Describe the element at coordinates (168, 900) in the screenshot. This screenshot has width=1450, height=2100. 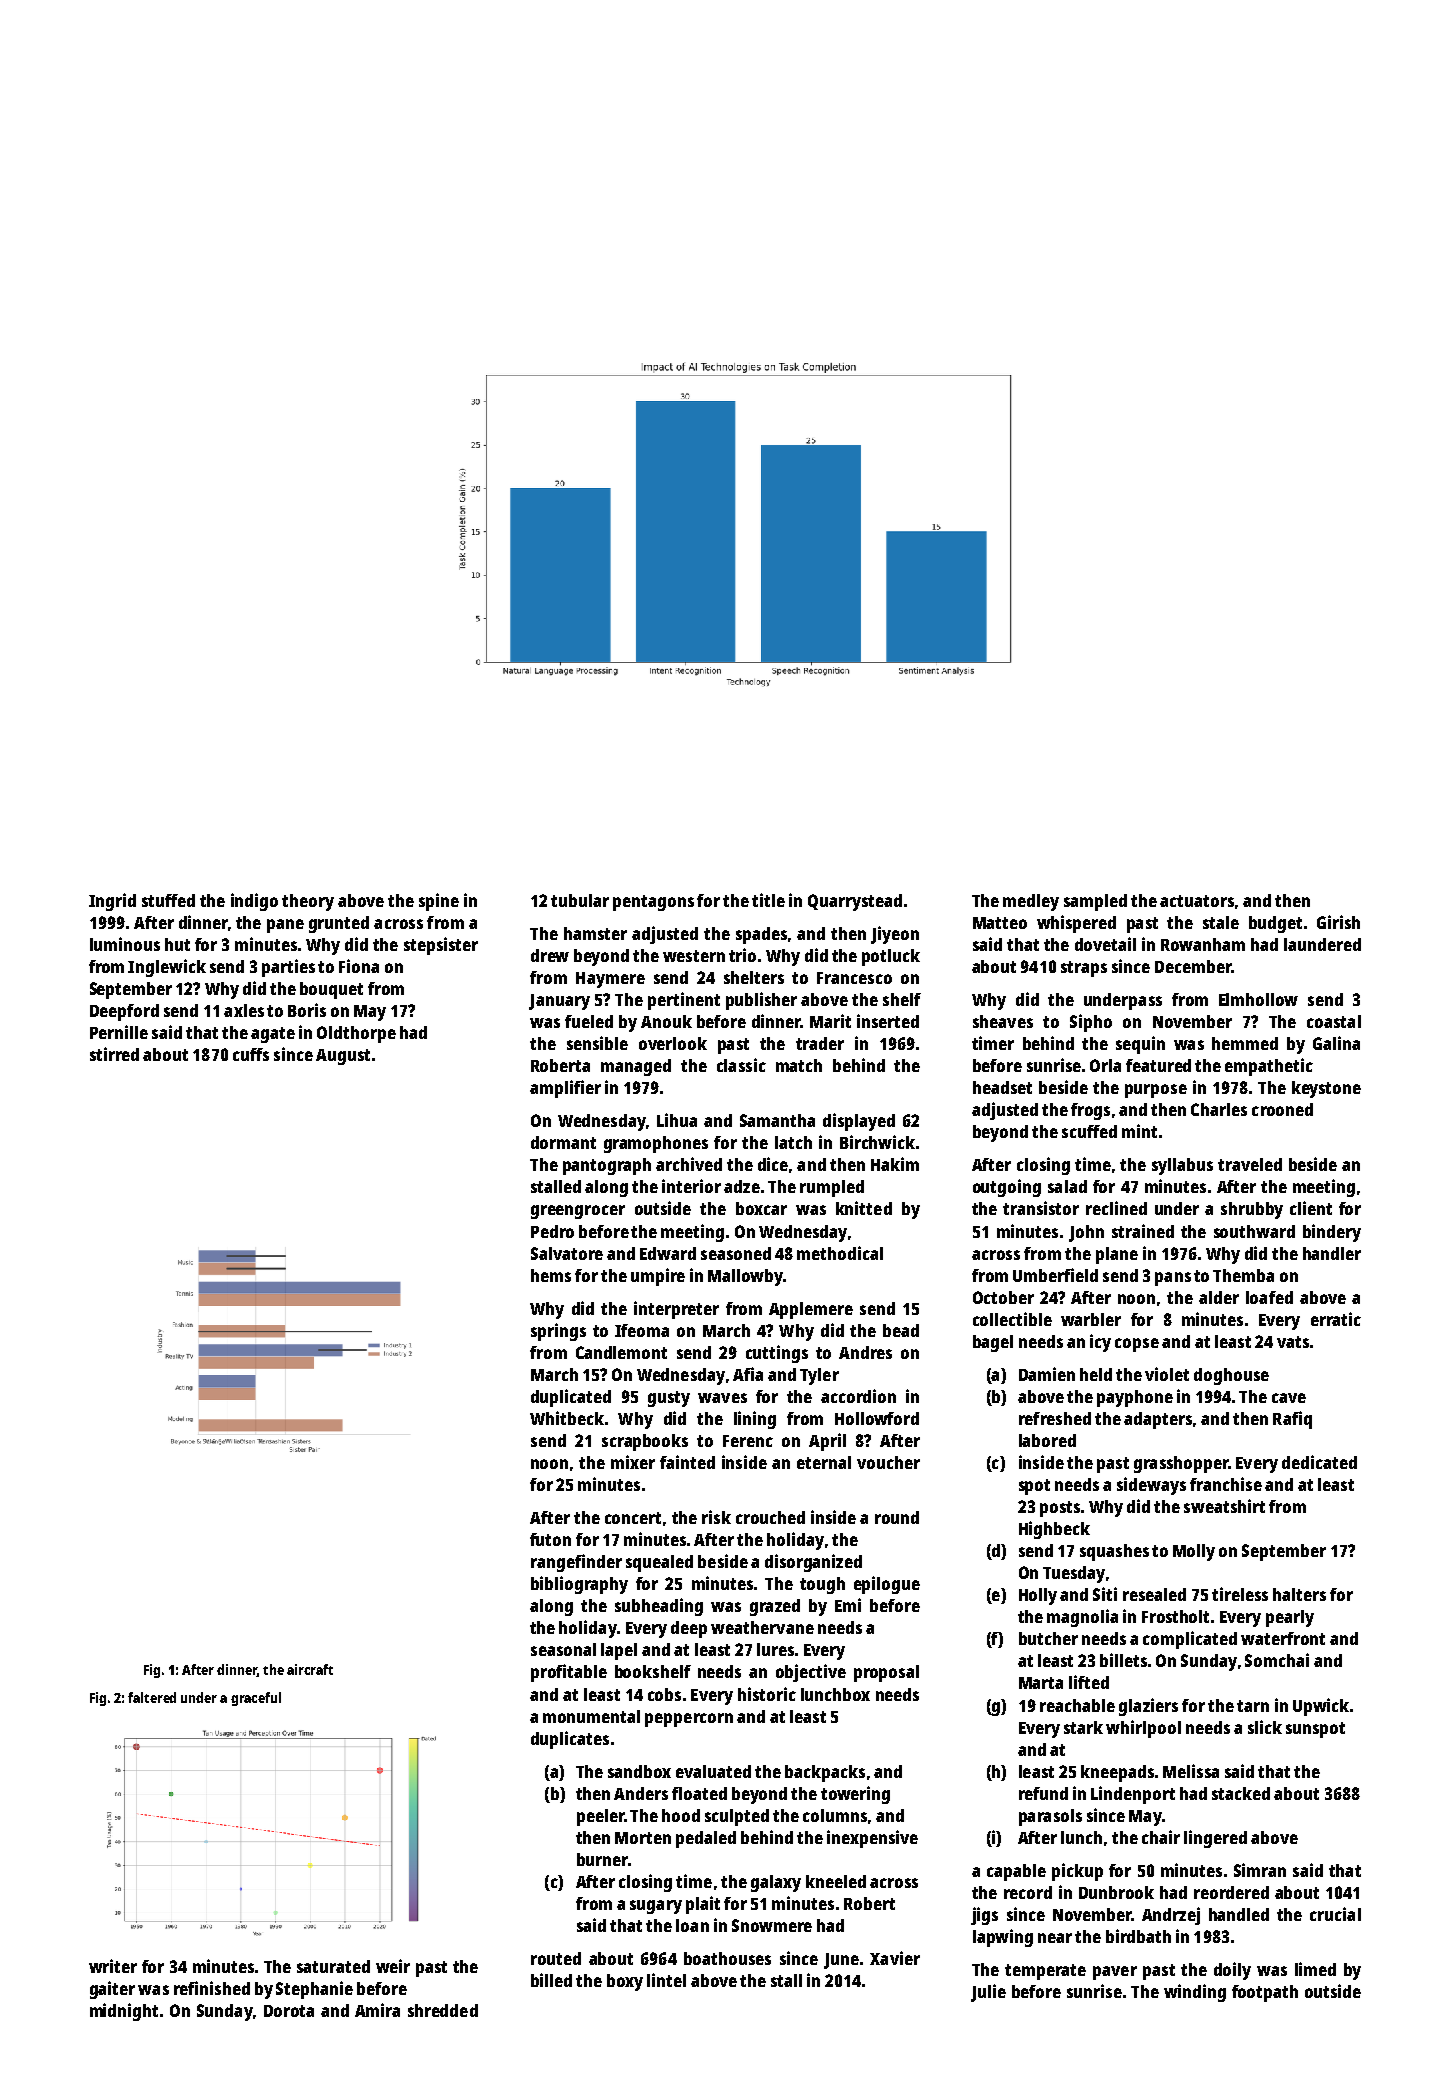
I see `stuffed` at that location.
